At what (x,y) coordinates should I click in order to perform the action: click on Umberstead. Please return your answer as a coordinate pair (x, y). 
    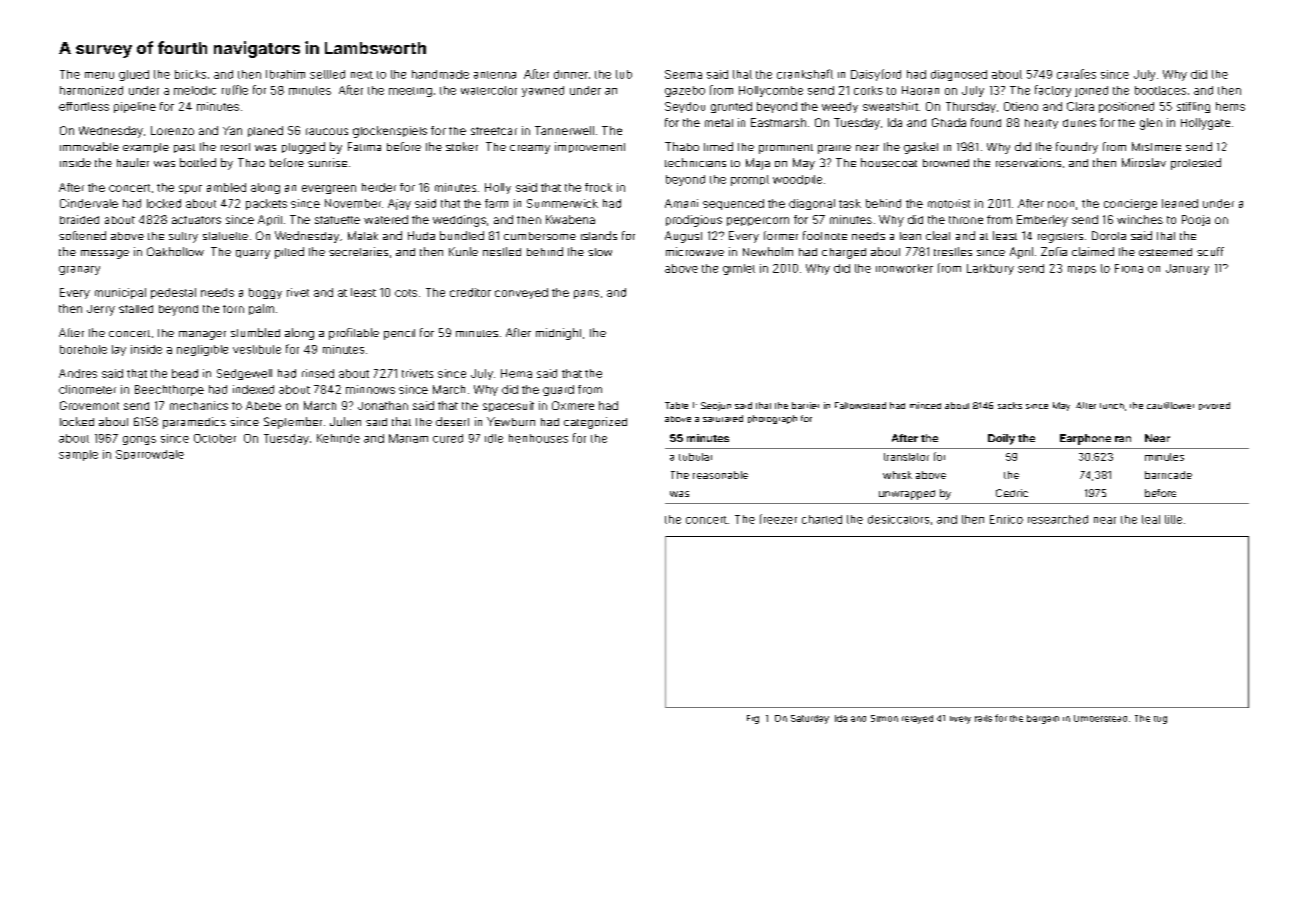
    Looking at the image, I should click on (1100, 718).
